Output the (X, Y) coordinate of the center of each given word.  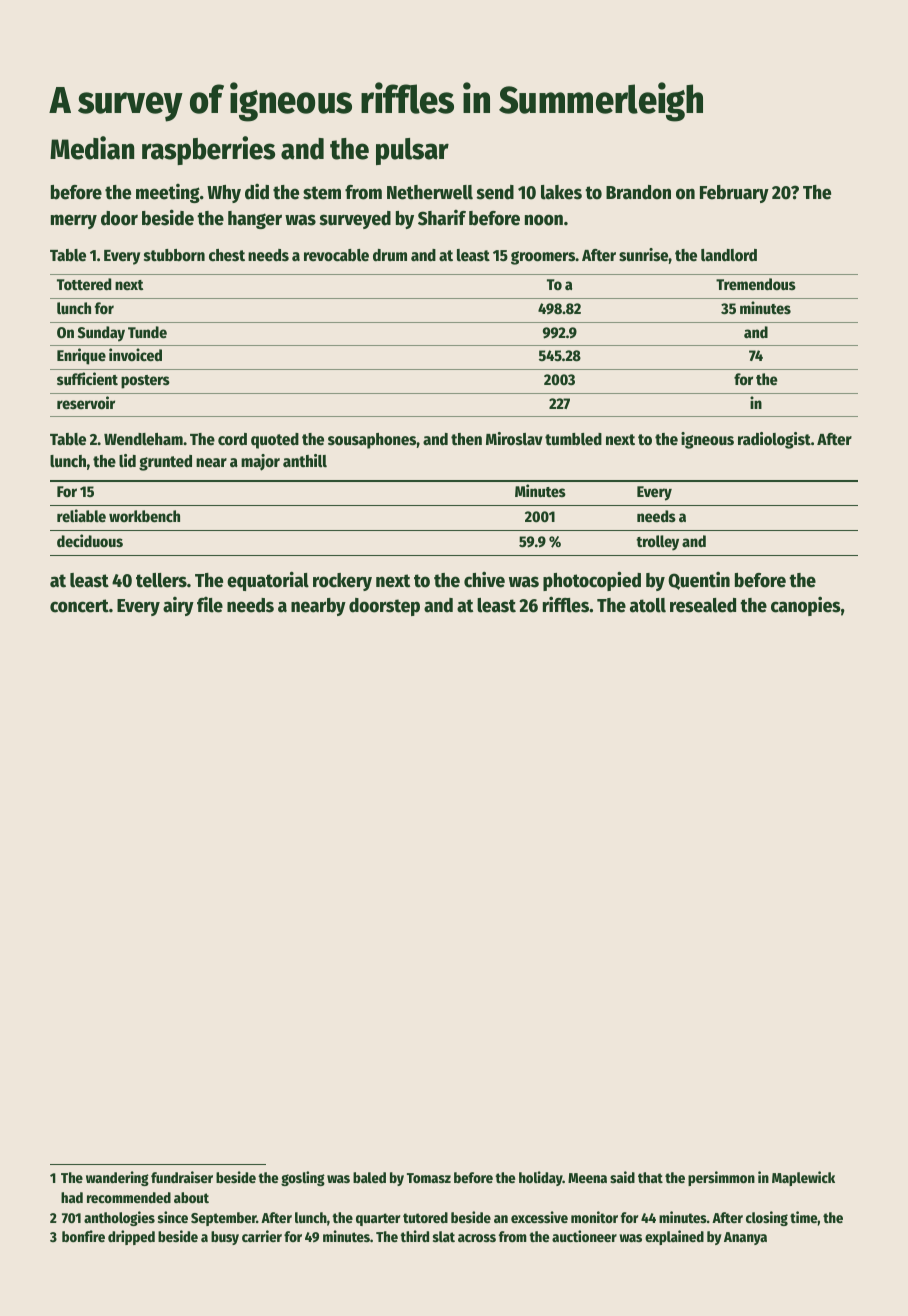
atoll (648, 605)
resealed (703, 605)
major (260, 462)
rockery (342, 582)
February (734, 194)
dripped (131, 1237)
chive (484, 579)
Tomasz (429, 1178)
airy (178, 606)
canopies (805, 606)
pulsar (412, 151)
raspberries (208, 150)
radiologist (774, 440)
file (210, 605)
